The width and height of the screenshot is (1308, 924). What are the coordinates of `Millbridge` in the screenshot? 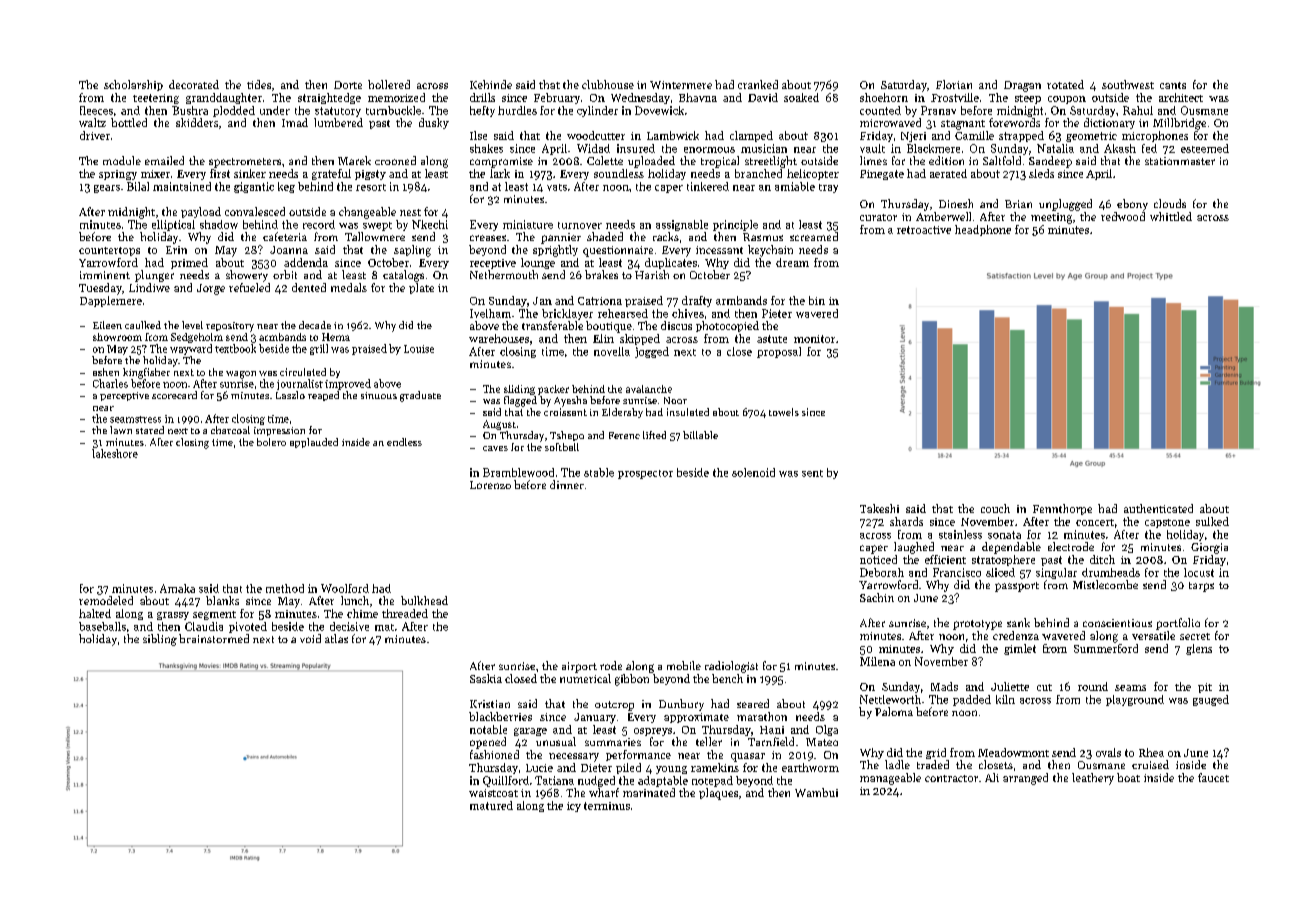 It's located at (1179, 124).
